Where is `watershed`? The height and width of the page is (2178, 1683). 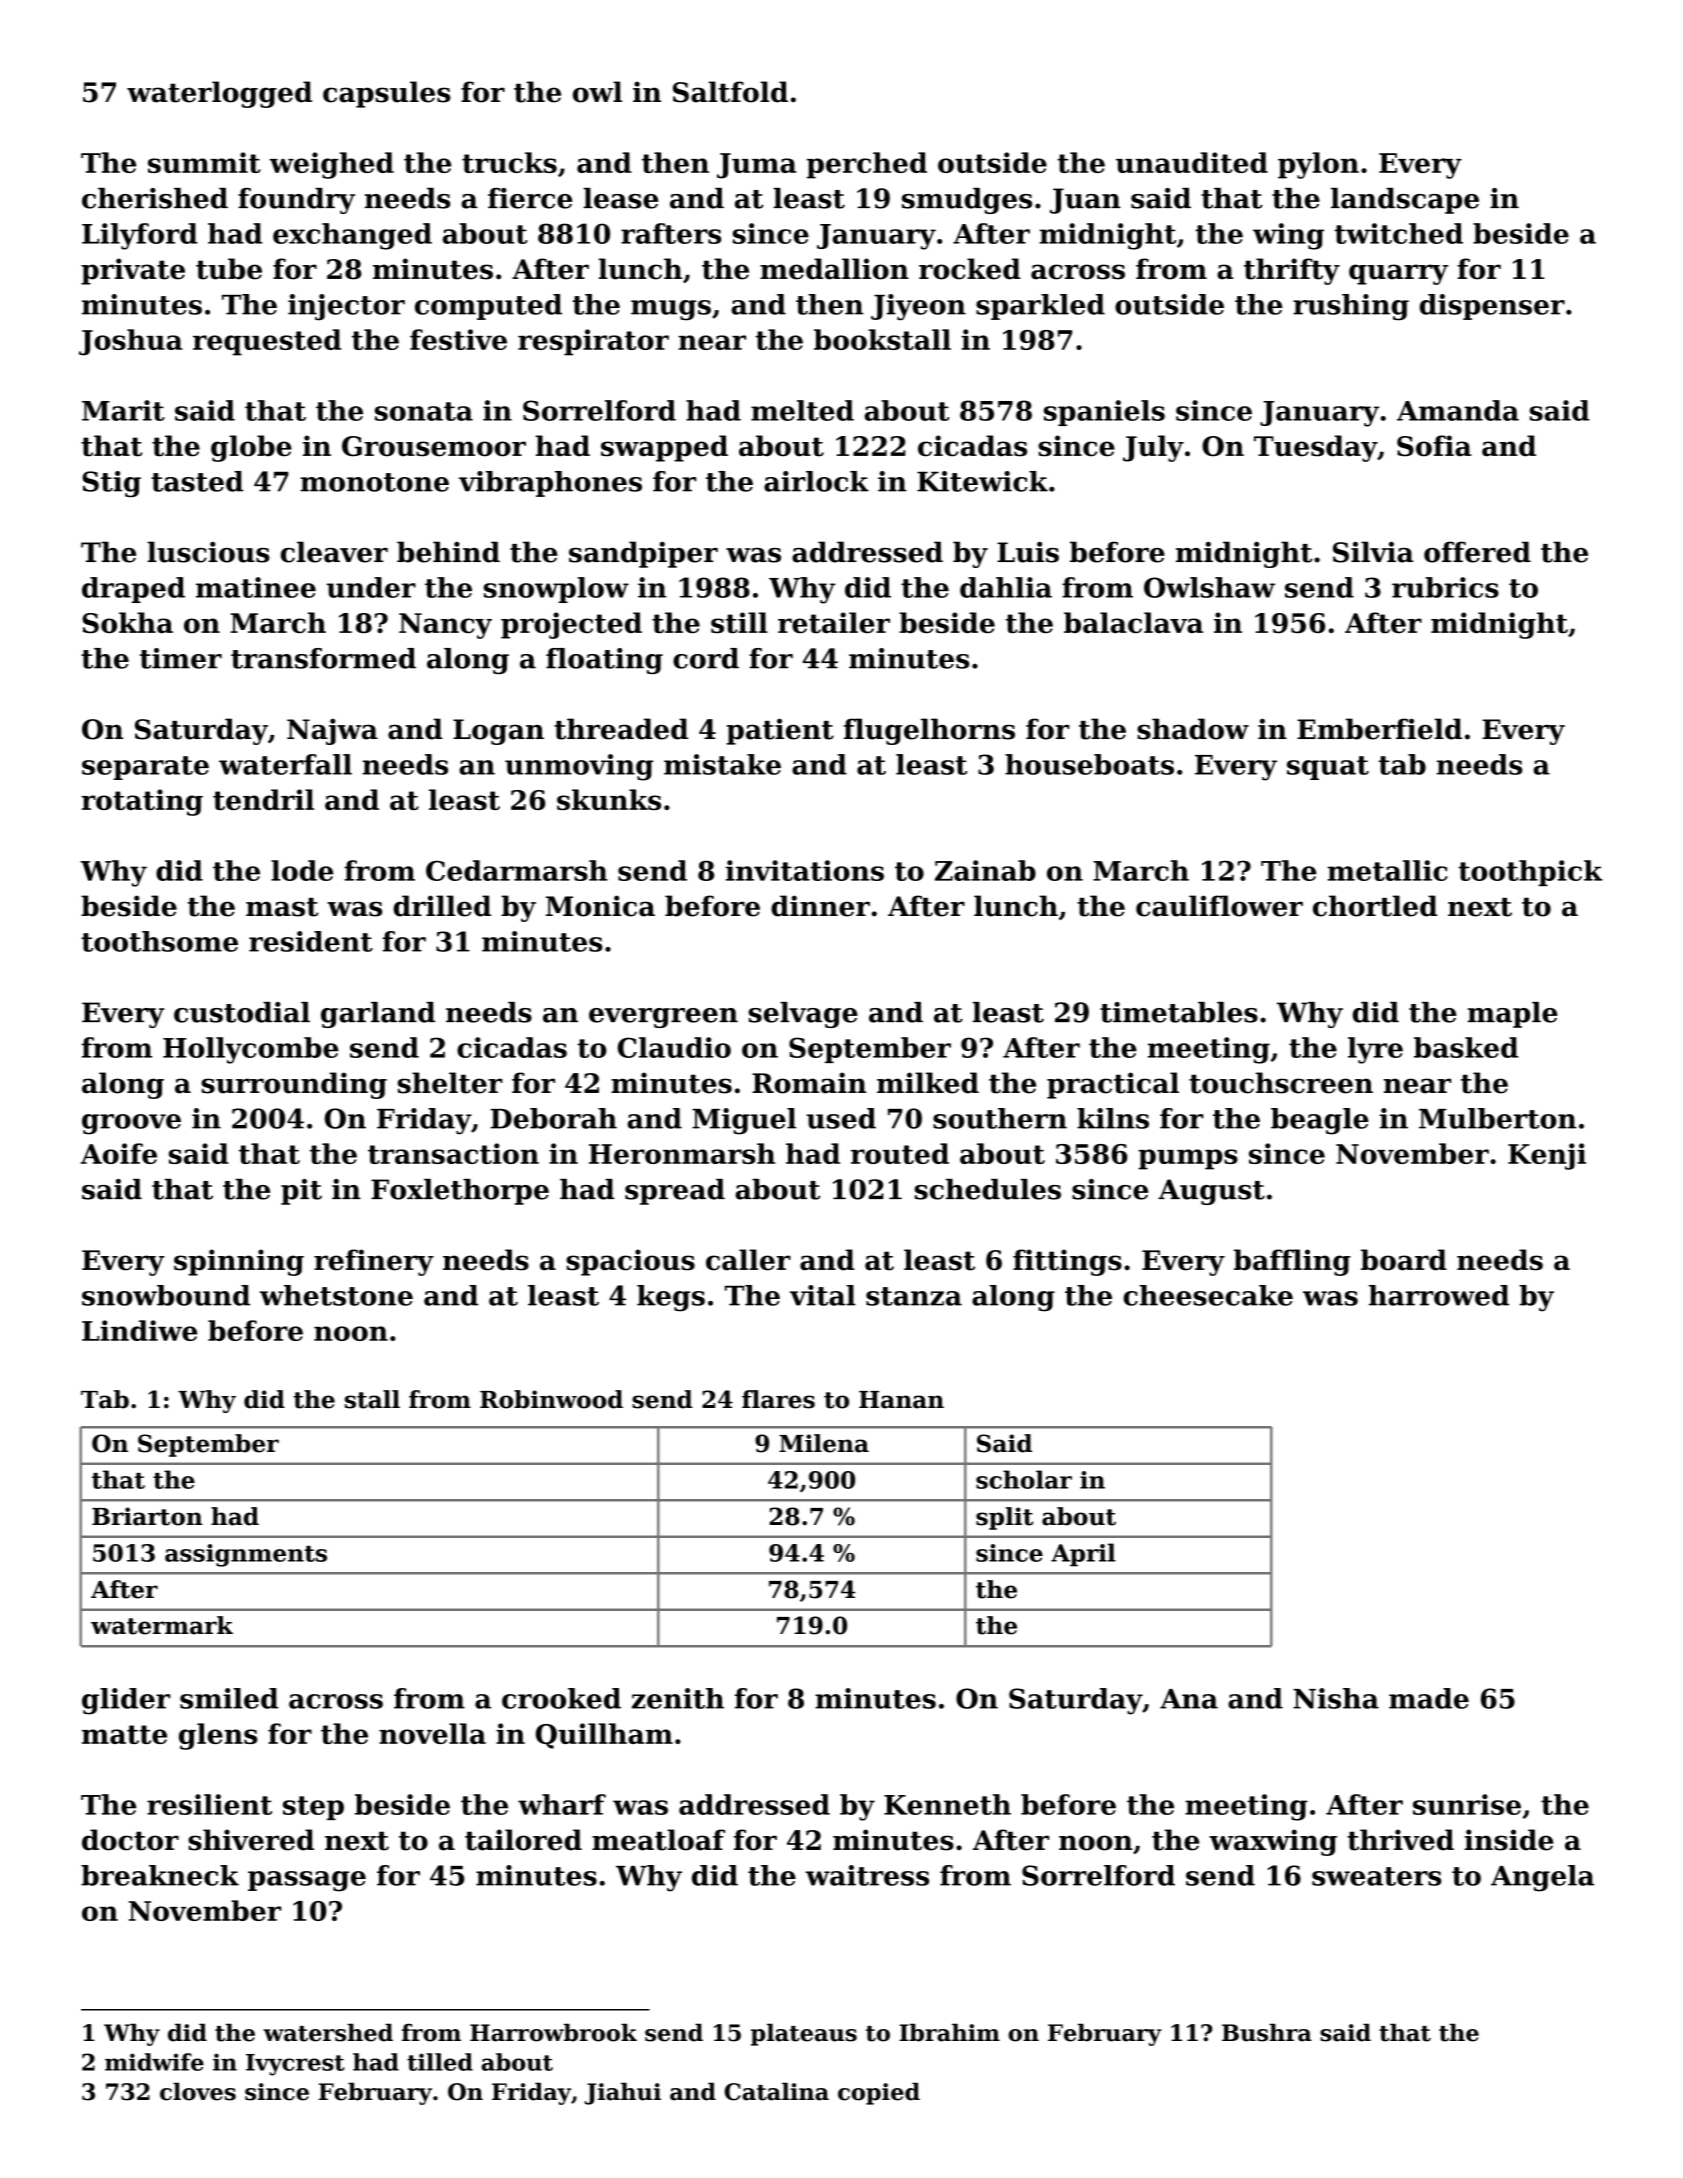
watershed is located at coordinates (328, 2032).
